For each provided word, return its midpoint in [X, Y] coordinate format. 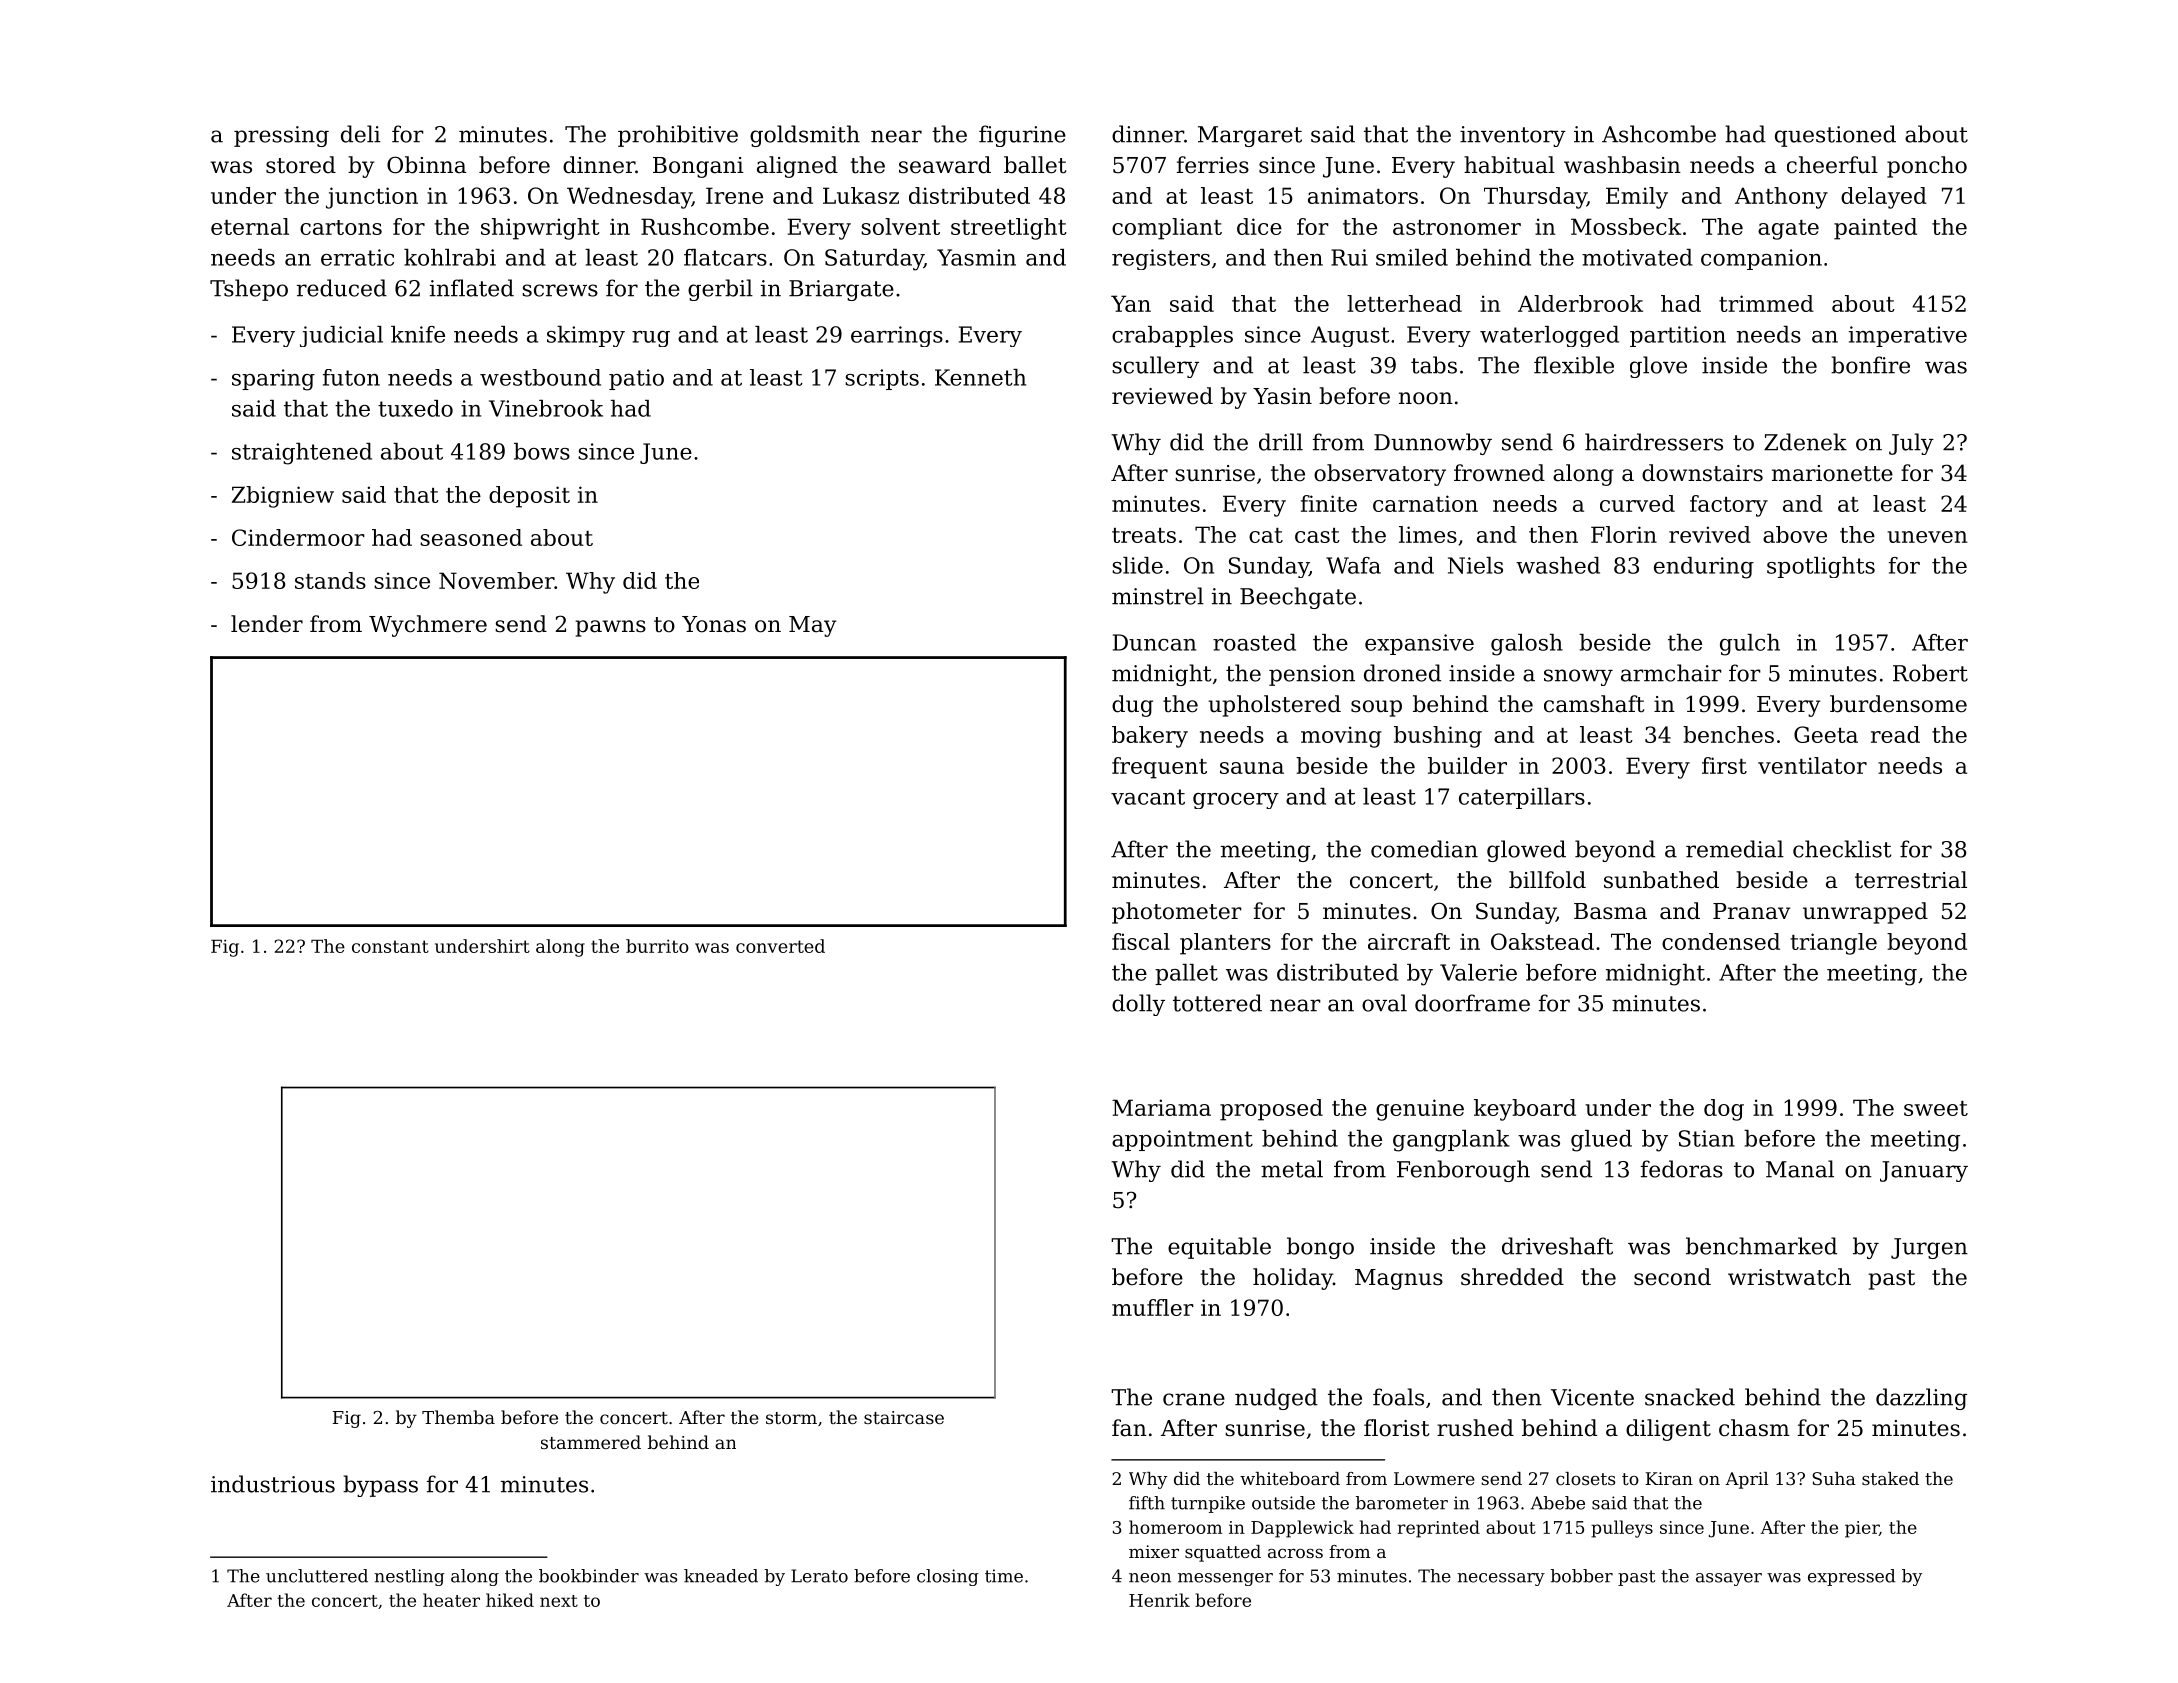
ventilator [1812, 765]
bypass [380, 1486]
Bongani [698, 167]
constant [390, 946]
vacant [1148, 797]
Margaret [1250, 136]
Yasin [1282, 396]
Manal [1800, 1169]
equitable [1219, 1248]
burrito [657, 946]
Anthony [1781, 198]
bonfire [1870, 365]
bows [542, 451]
